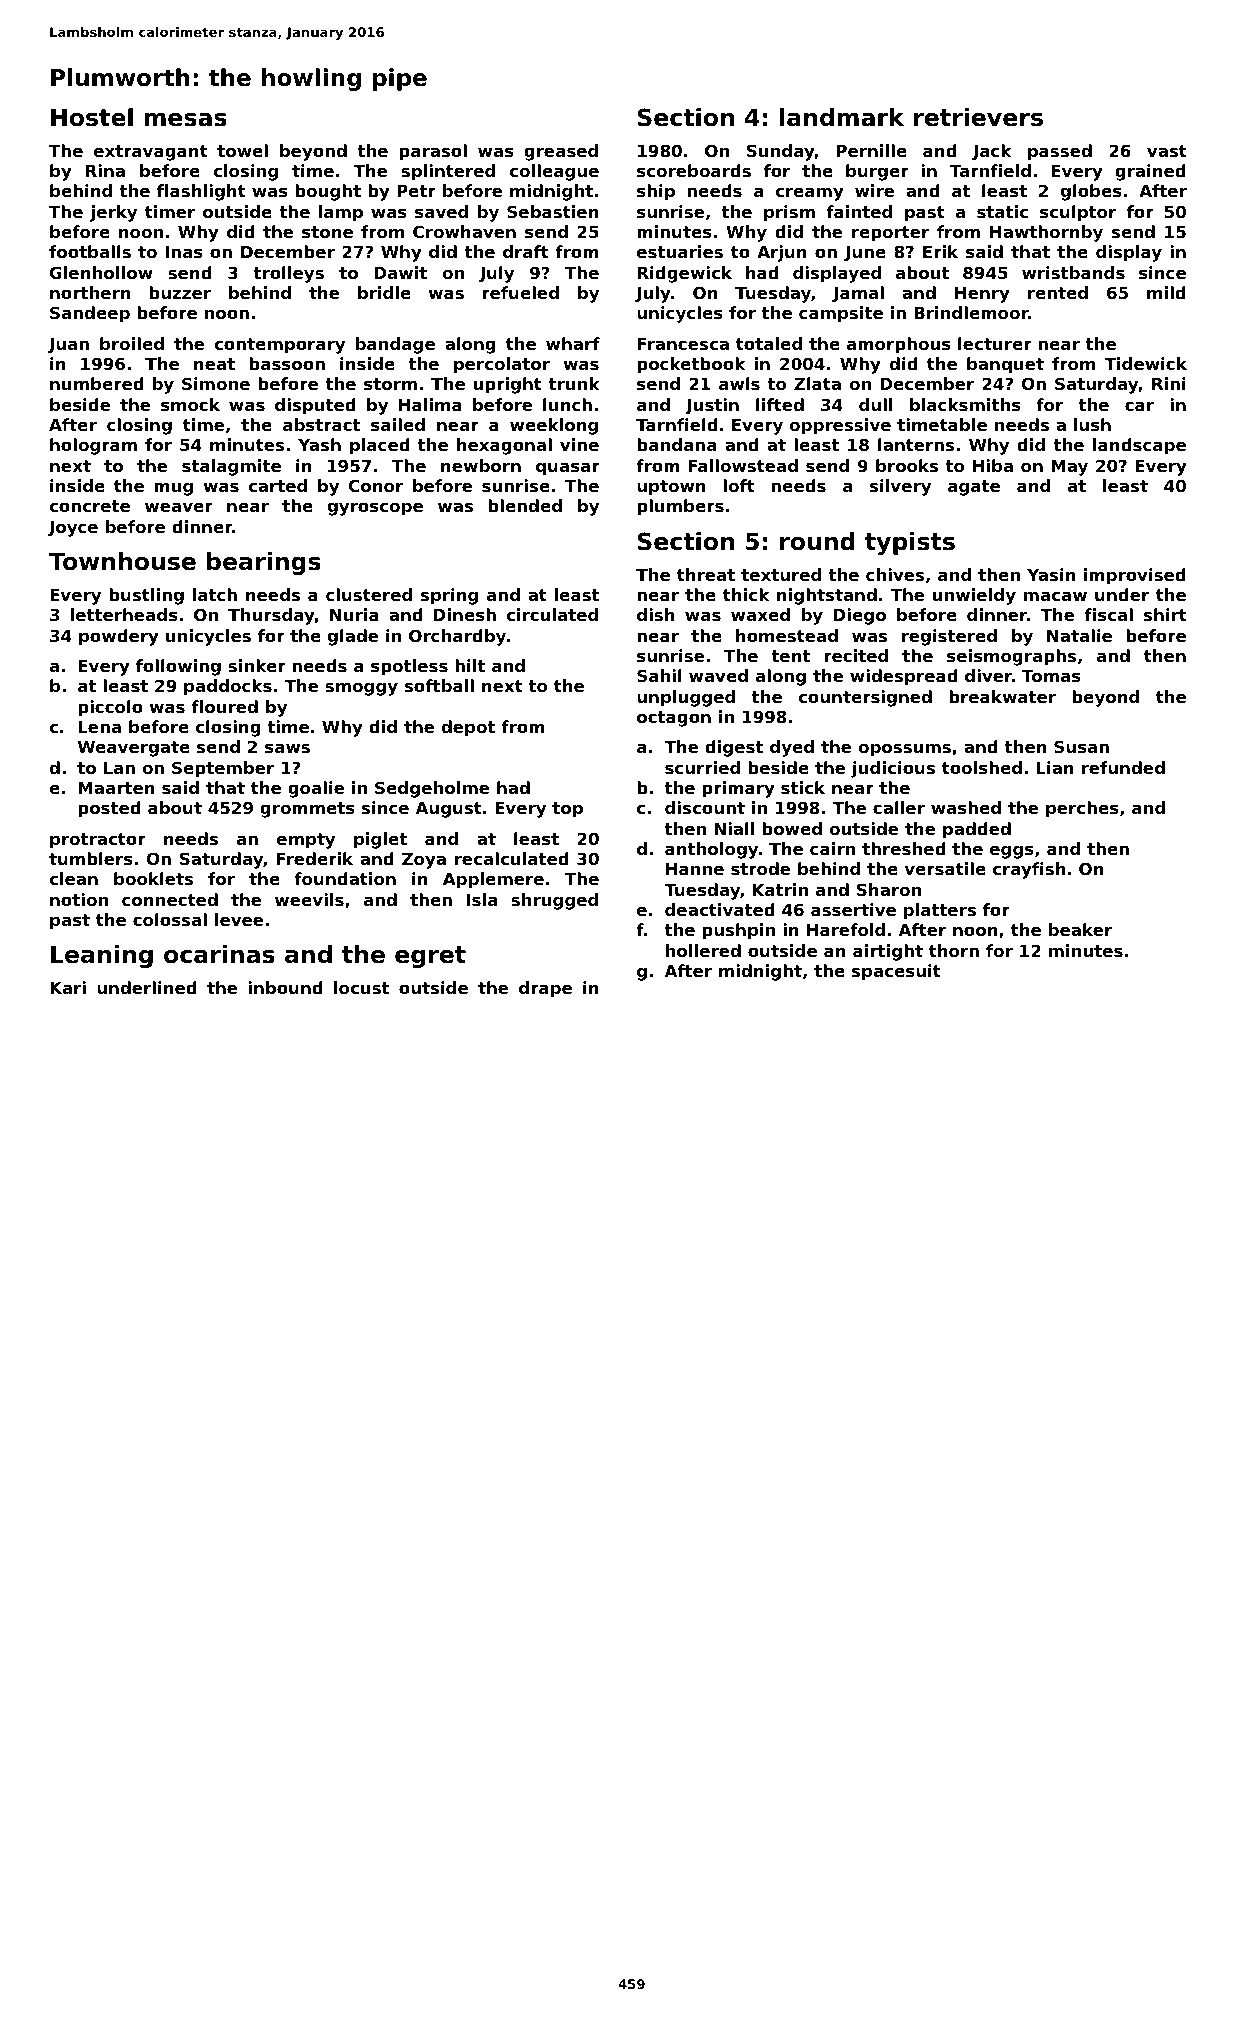  I want to click on weevils, so click(309, 899).
